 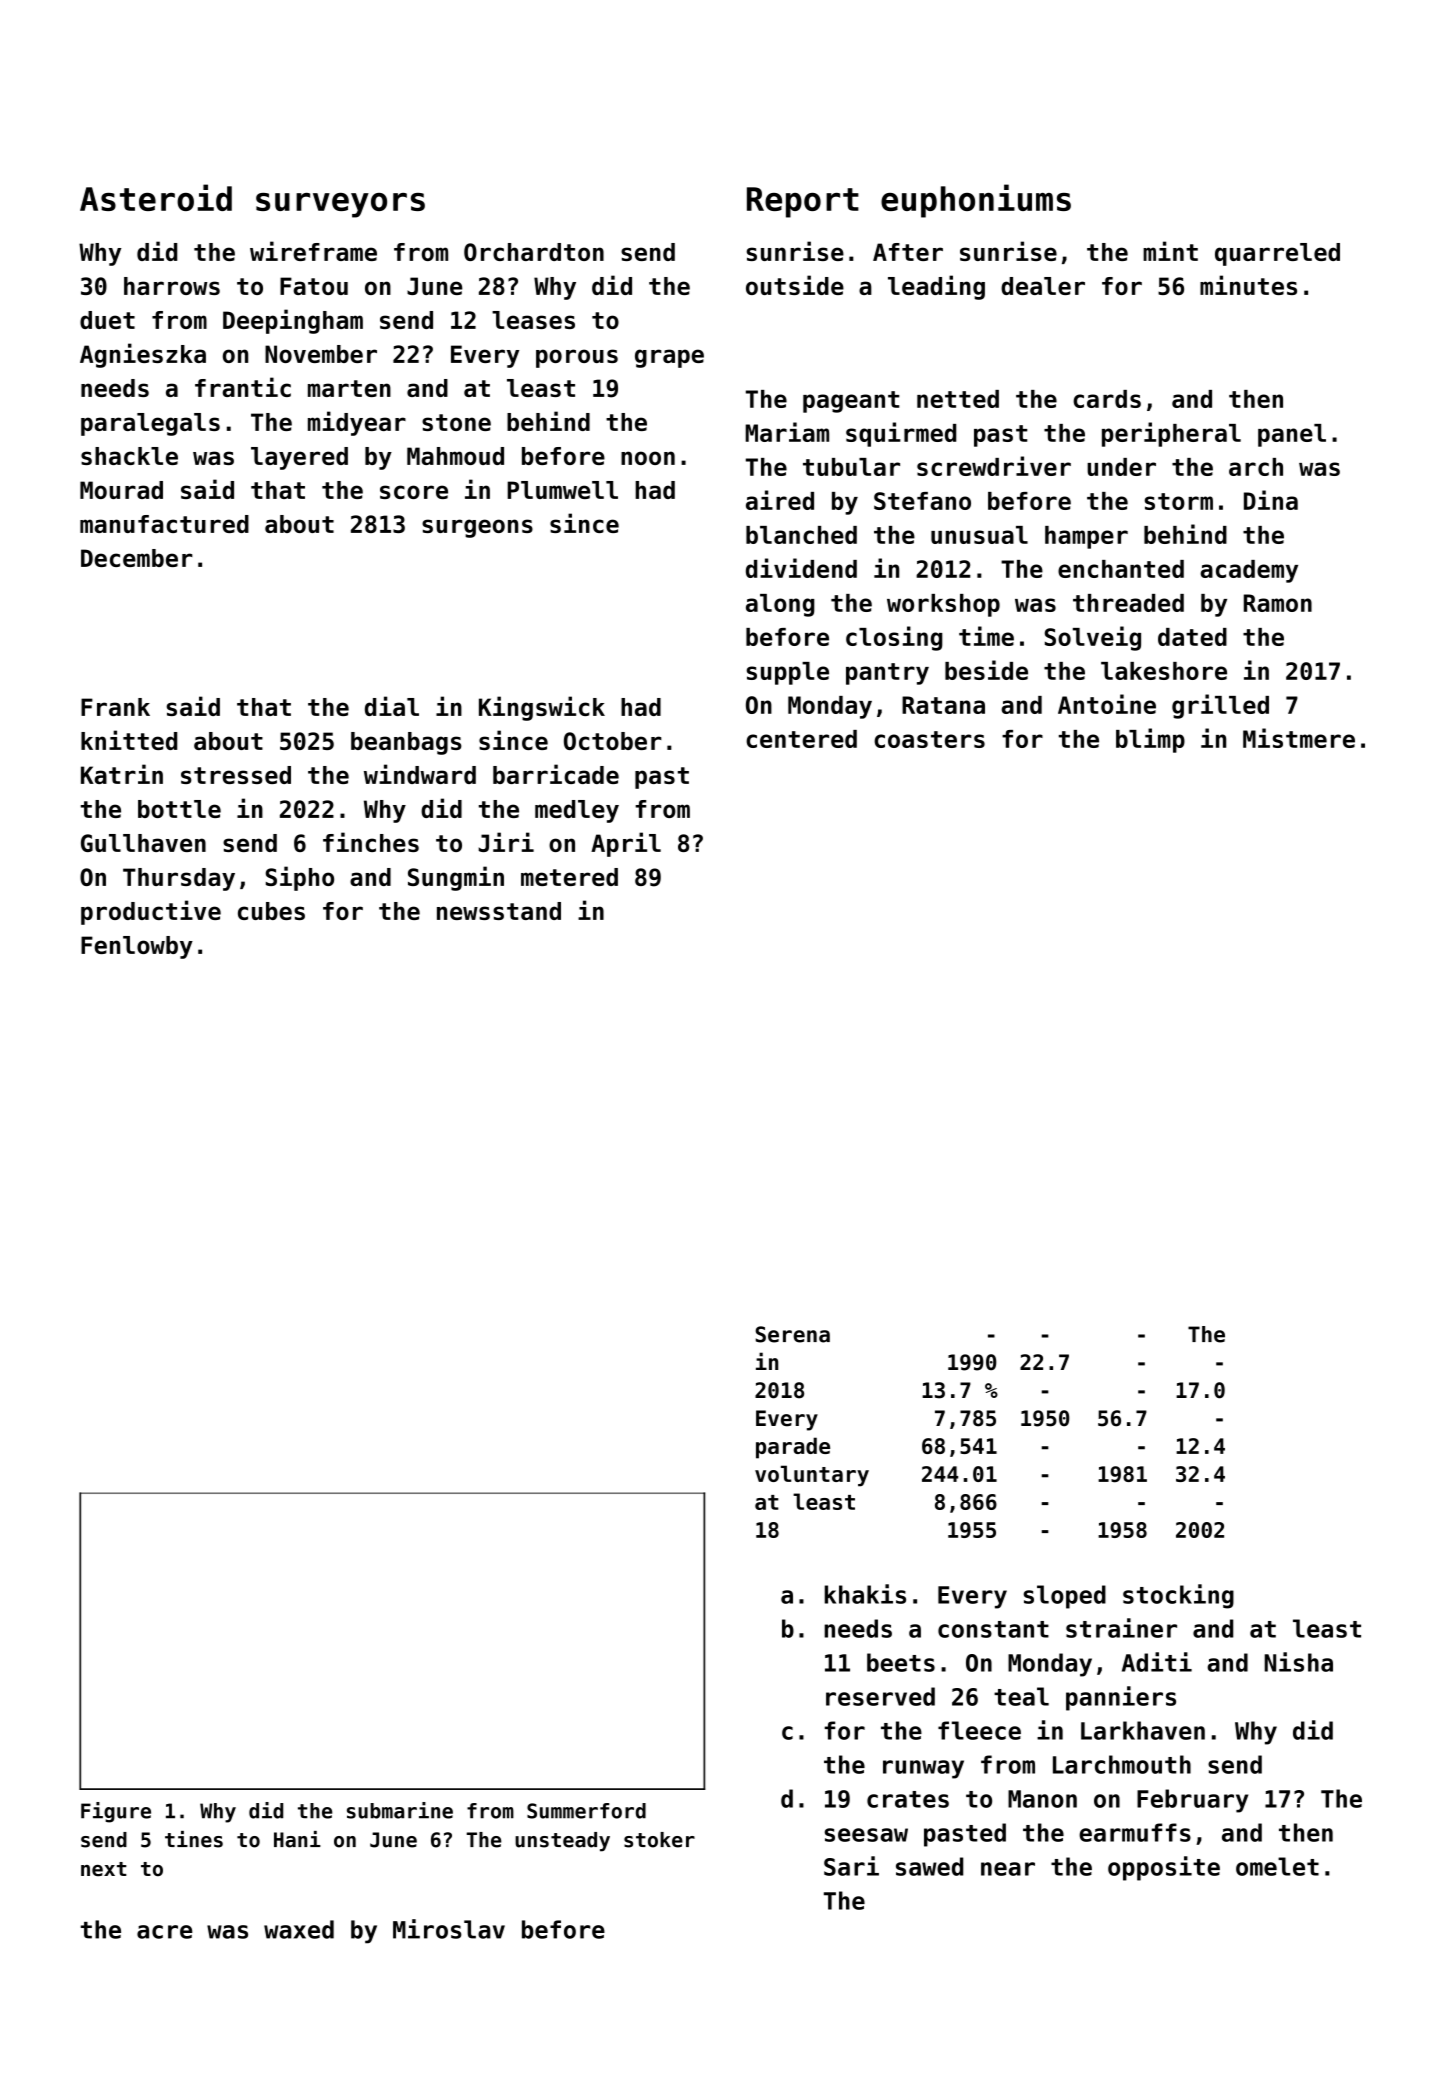 I want to click on quarreled, so click(x=1277, y=254).
